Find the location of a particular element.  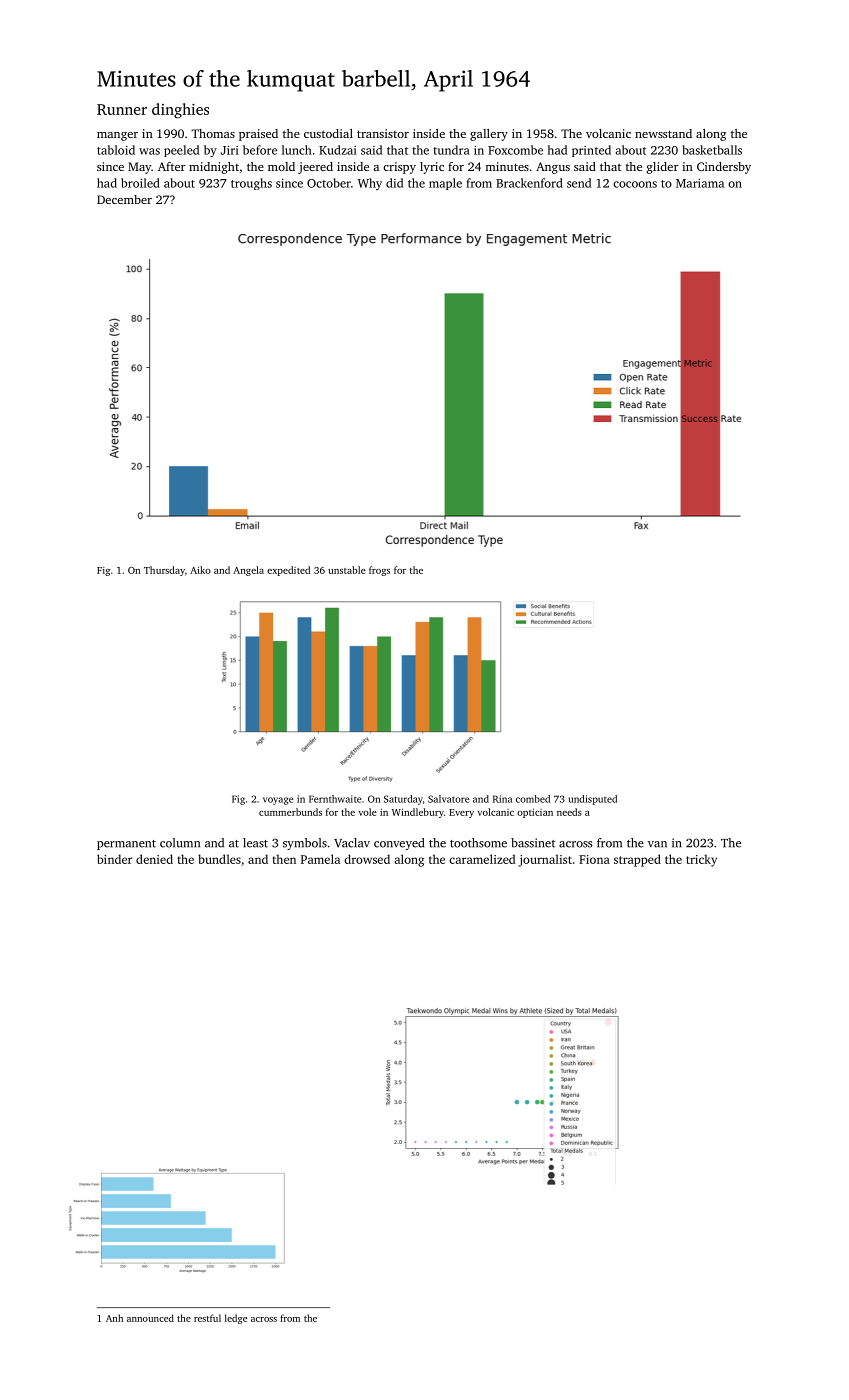

undisputed is located at coordinates (592, 800).
